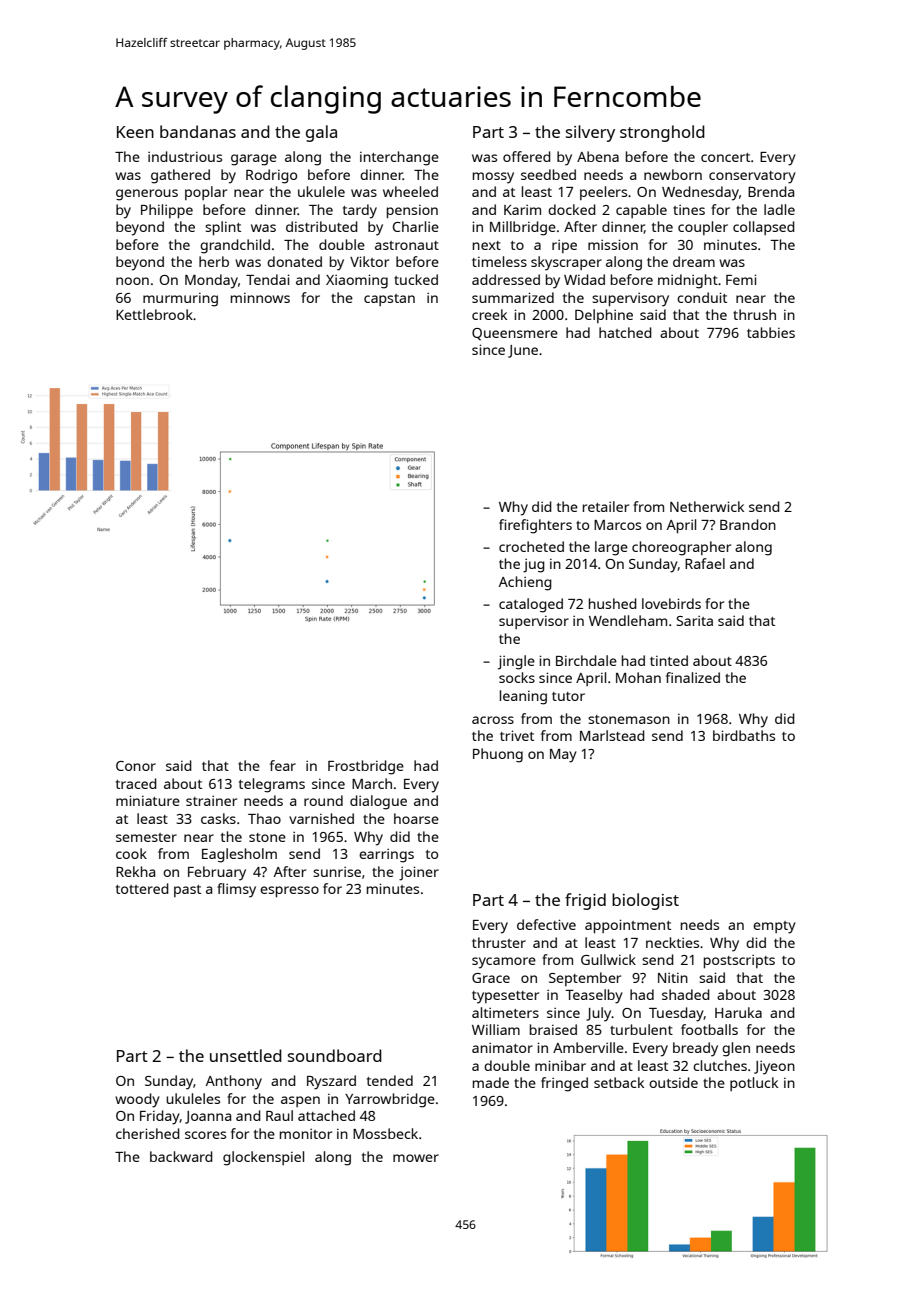 The height and width of the screenshot is (1294, 911). Describe the element at coordinates (625, 332) in the screenshot. I see `hatched` at that location.
